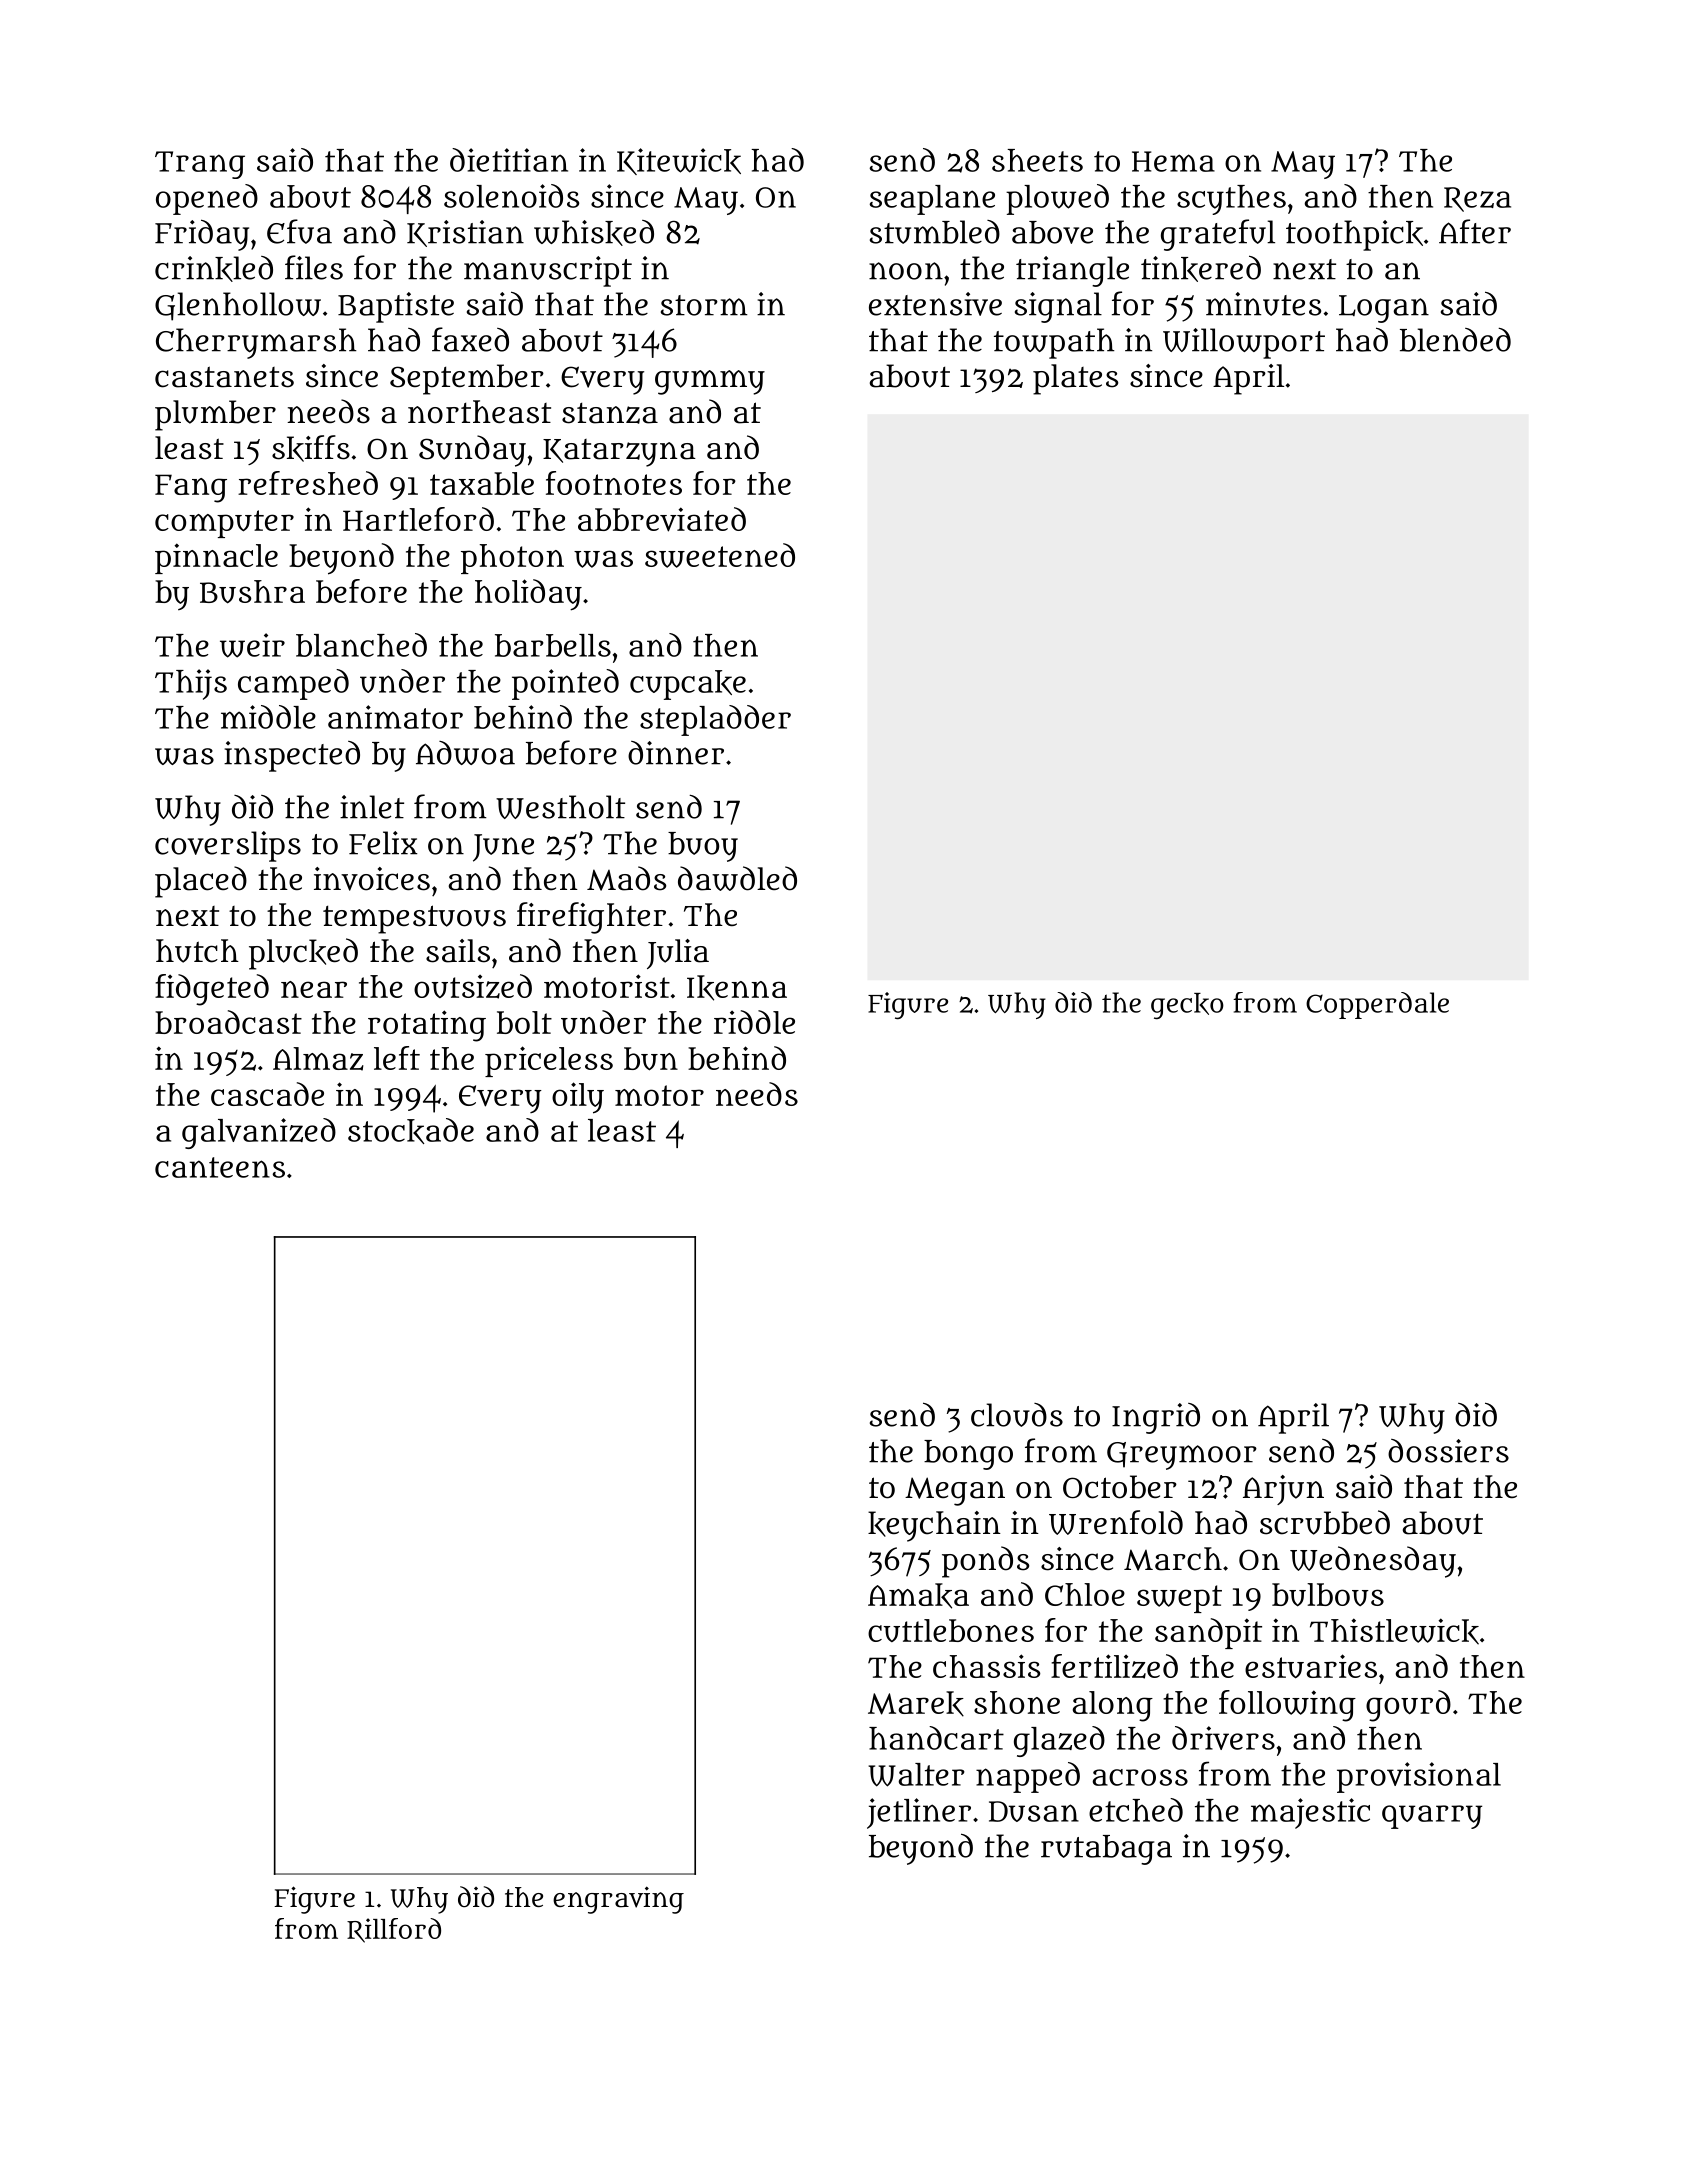  I want to click on gecko, so click(1187, 1006).
